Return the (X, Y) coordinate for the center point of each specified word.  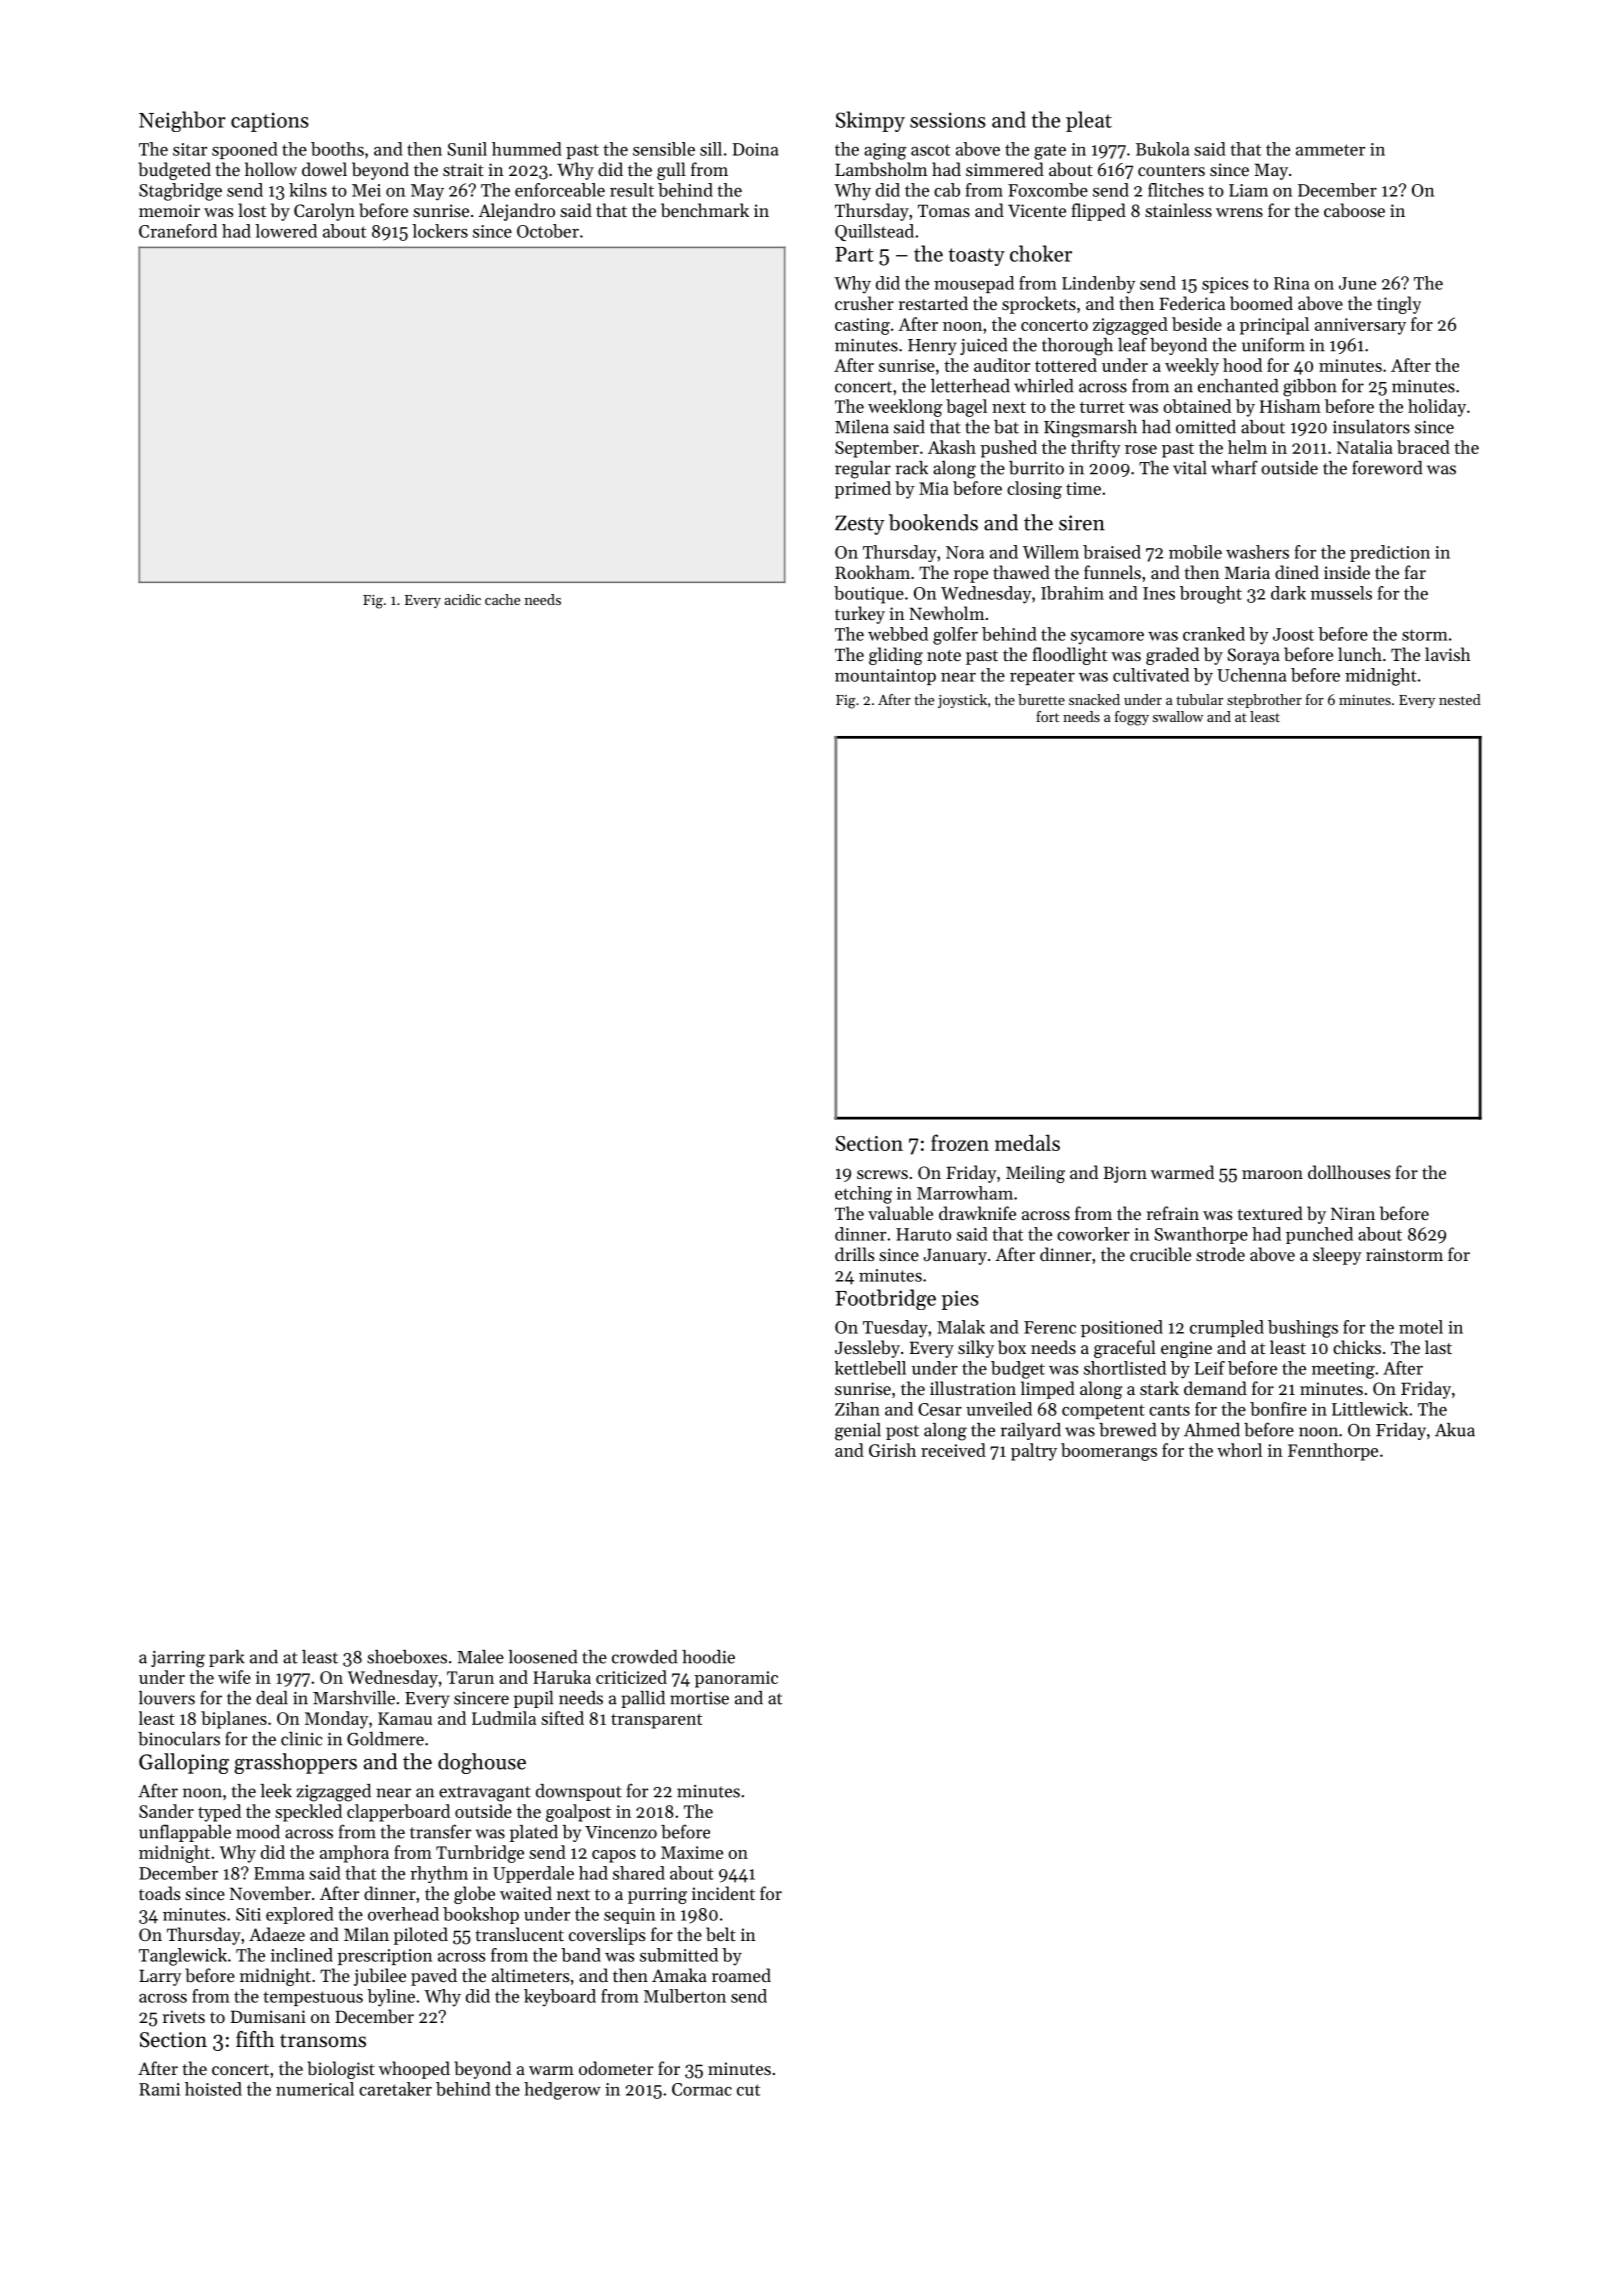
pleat (1089, 121)
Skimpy (870, 121)
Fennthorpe (1333, 1452)
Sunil (467, 149)
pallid (643, 1699)
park (227, 1658)
